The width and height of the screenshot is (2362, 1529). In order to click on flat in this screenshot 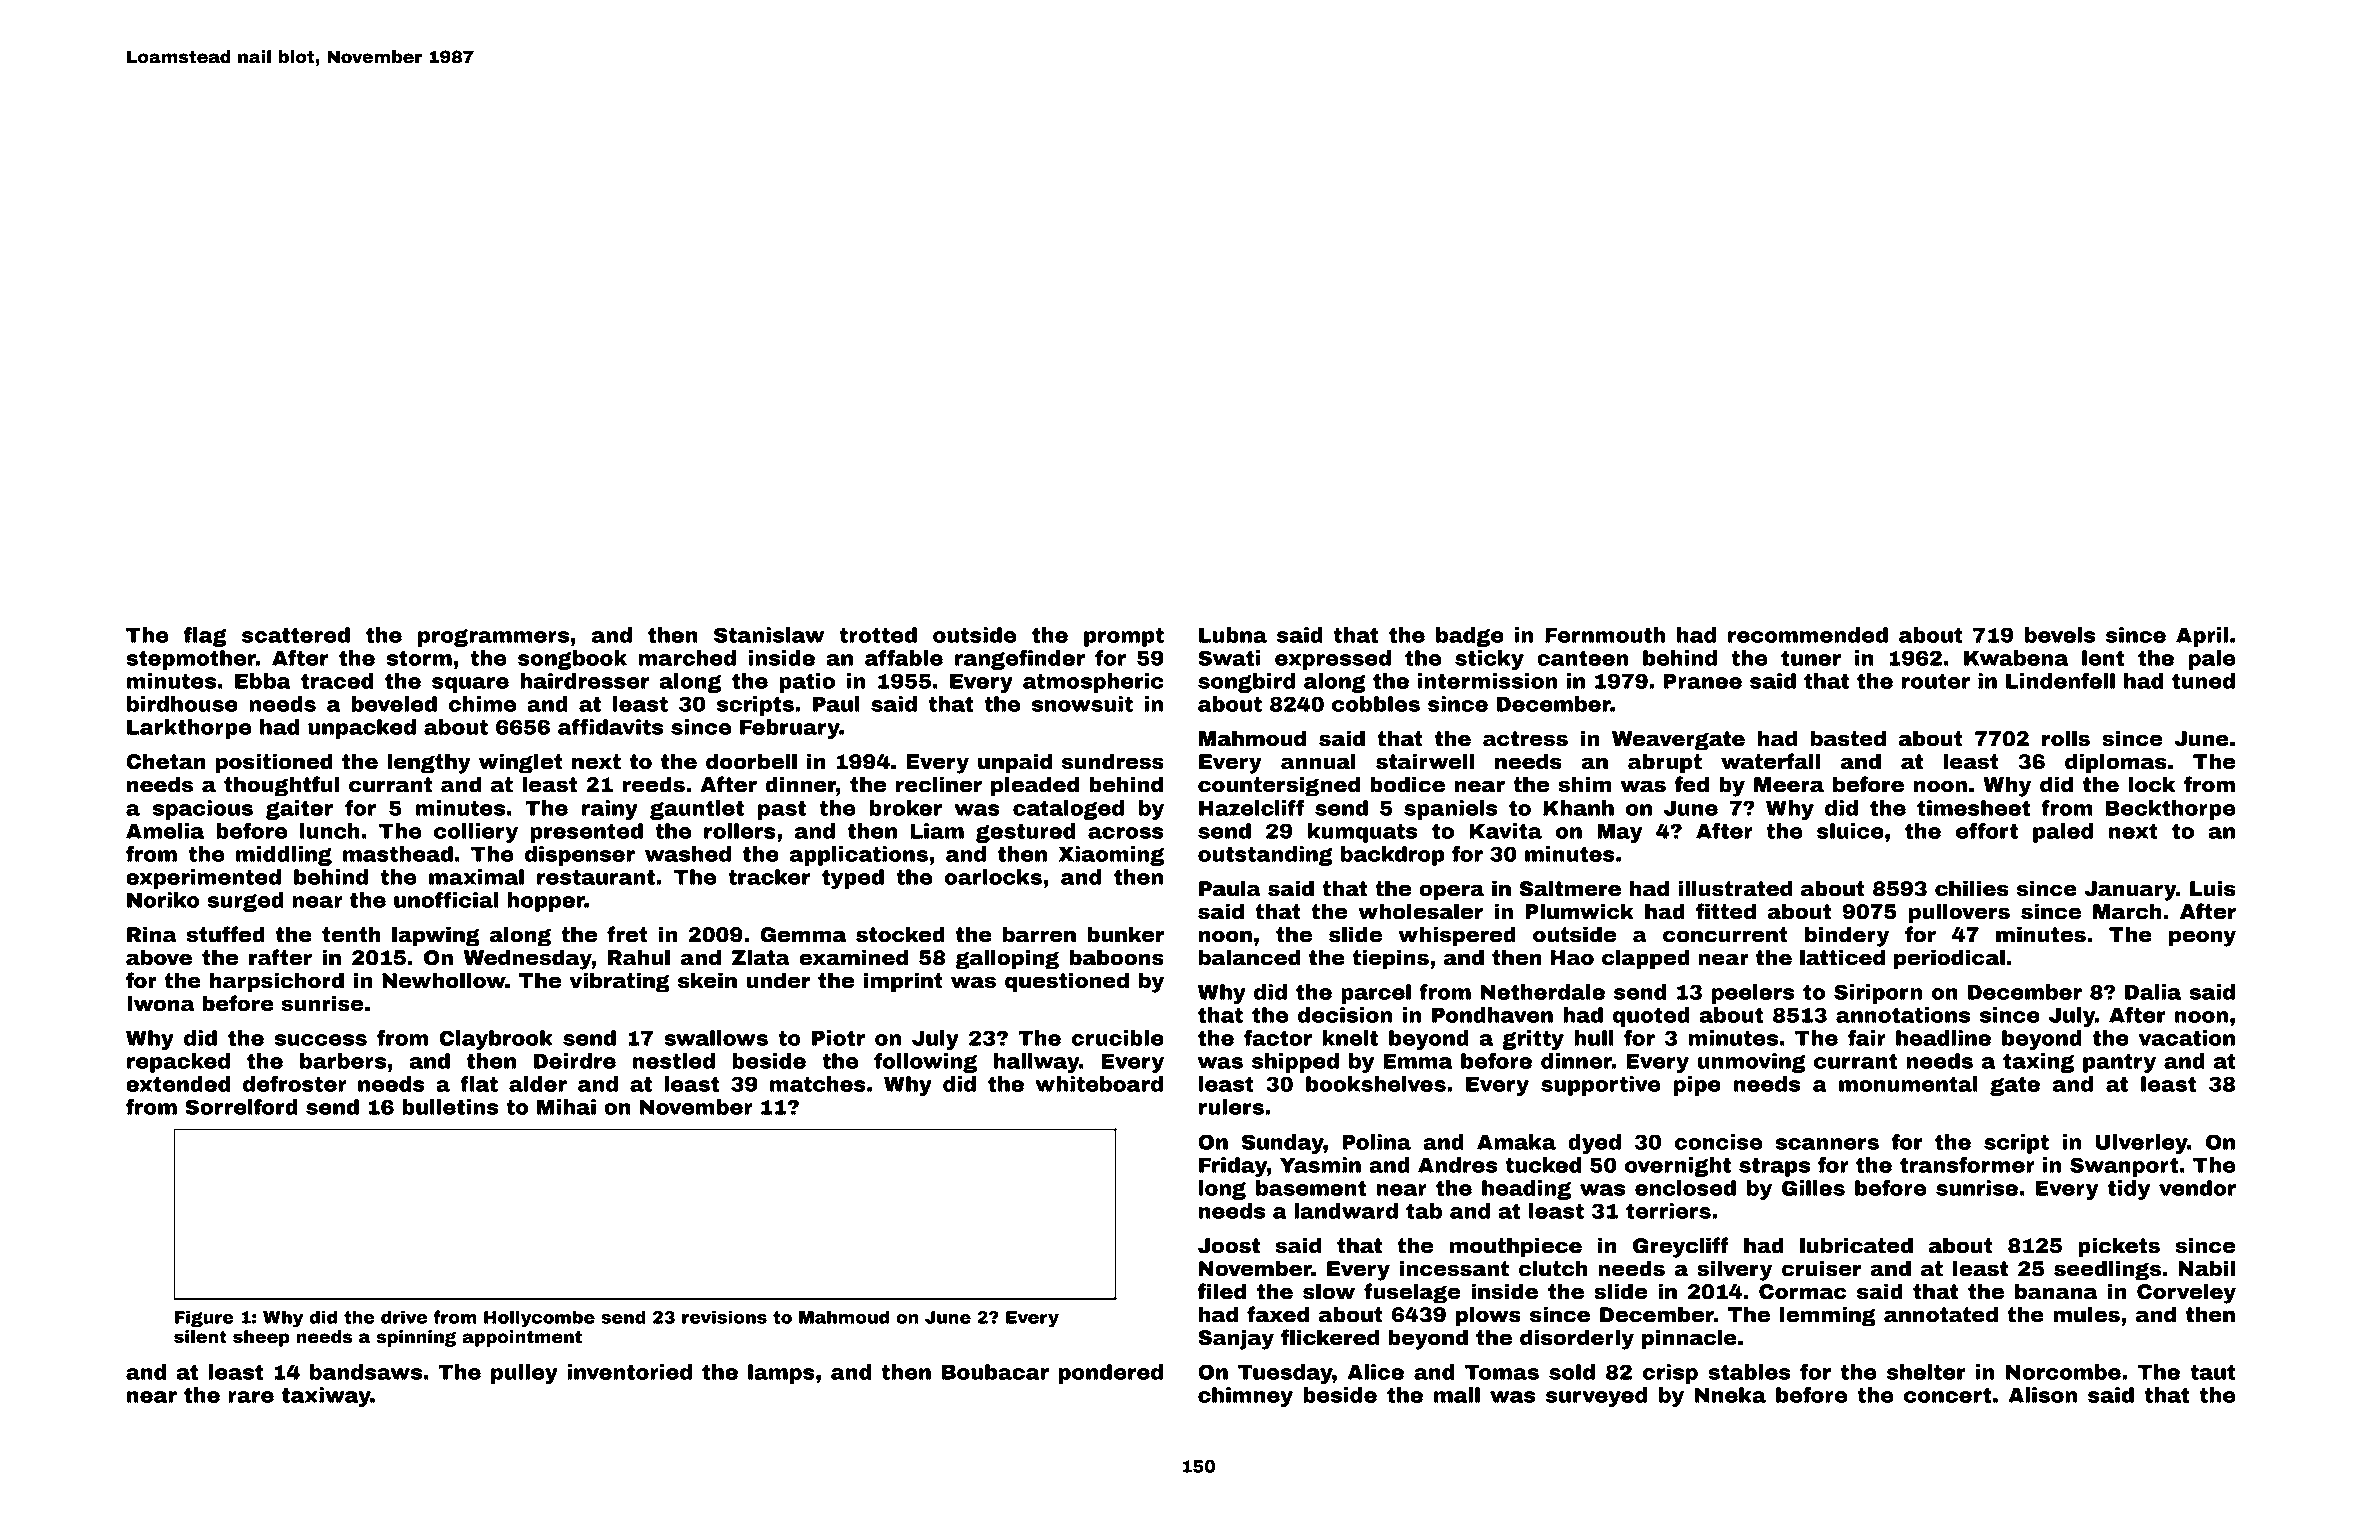, I will do `click(479, 1084)`.
